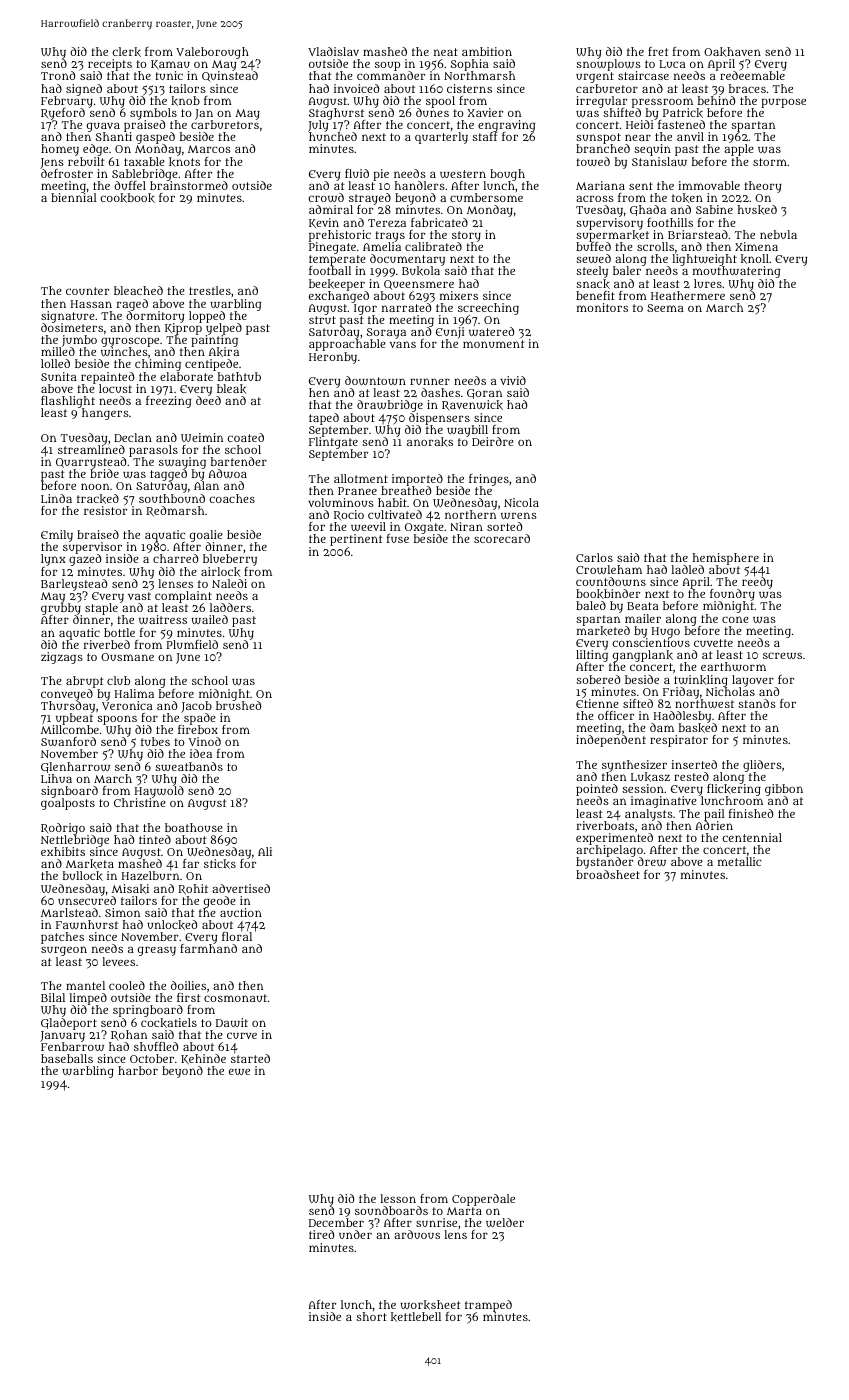 Image resolution: width=849 pixels, height=1400 pixels. Describe the element at coordinates (604, 863) in the image. I see `bystander` at that location.
